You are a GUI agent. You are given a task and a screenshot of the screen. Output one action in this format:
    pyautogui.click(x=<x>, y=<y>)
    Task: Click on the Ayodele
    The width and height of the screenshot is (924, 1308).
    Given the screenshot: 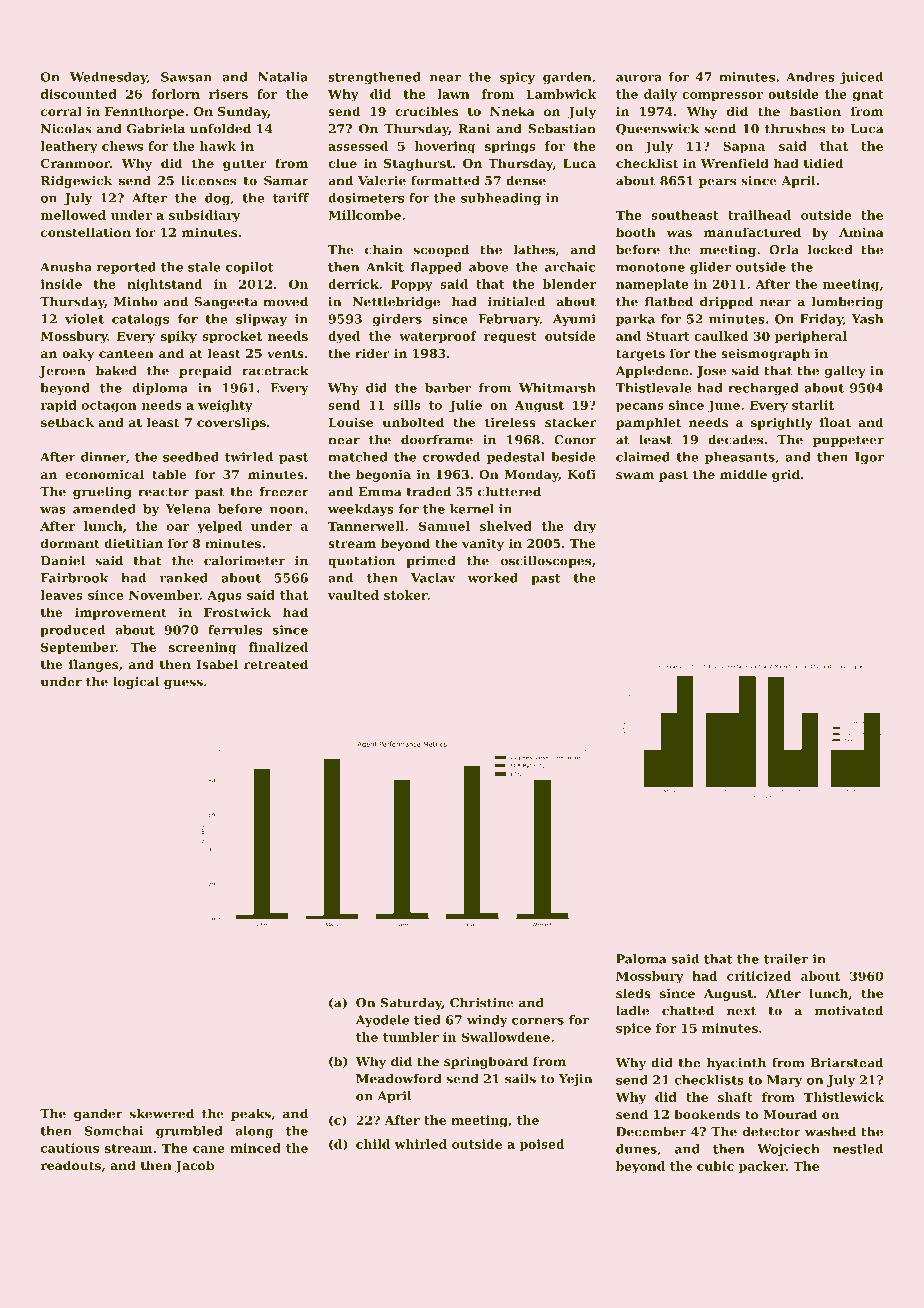 What is the action you would take?
    pyautogui.click(x=382, y=1021)
